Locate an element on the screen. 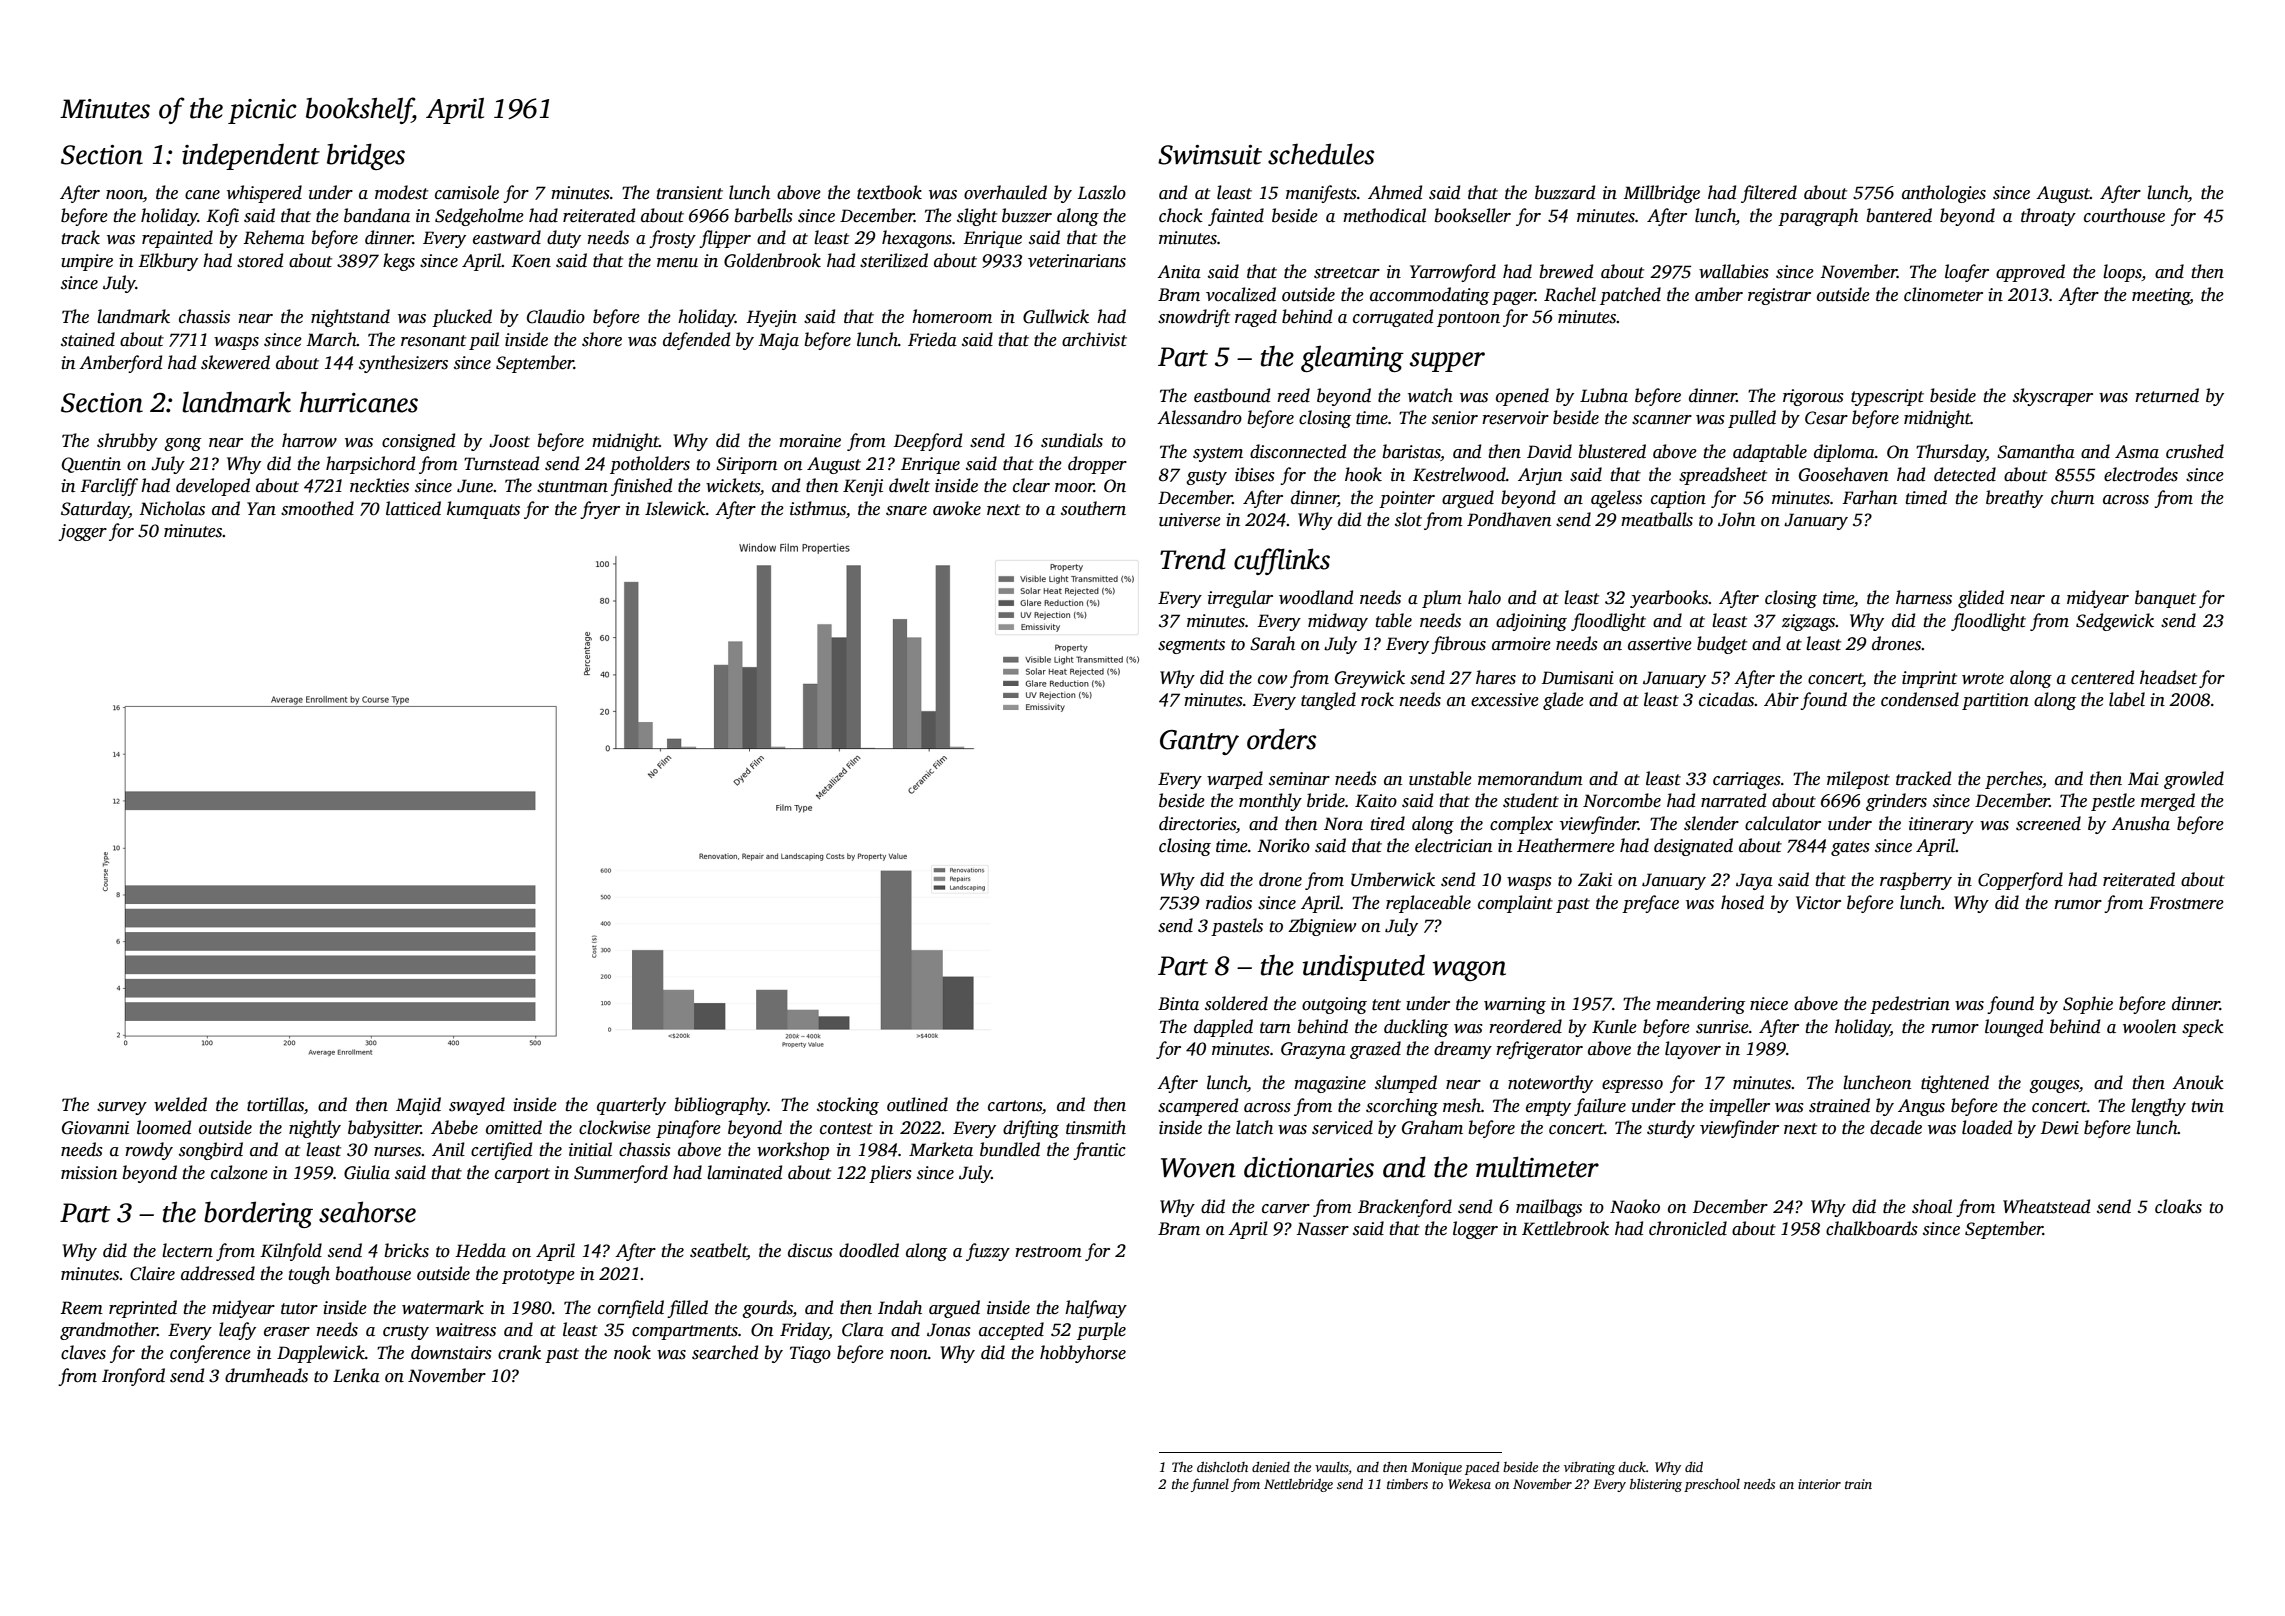  smoothed is located at coordinates (317, 508).
